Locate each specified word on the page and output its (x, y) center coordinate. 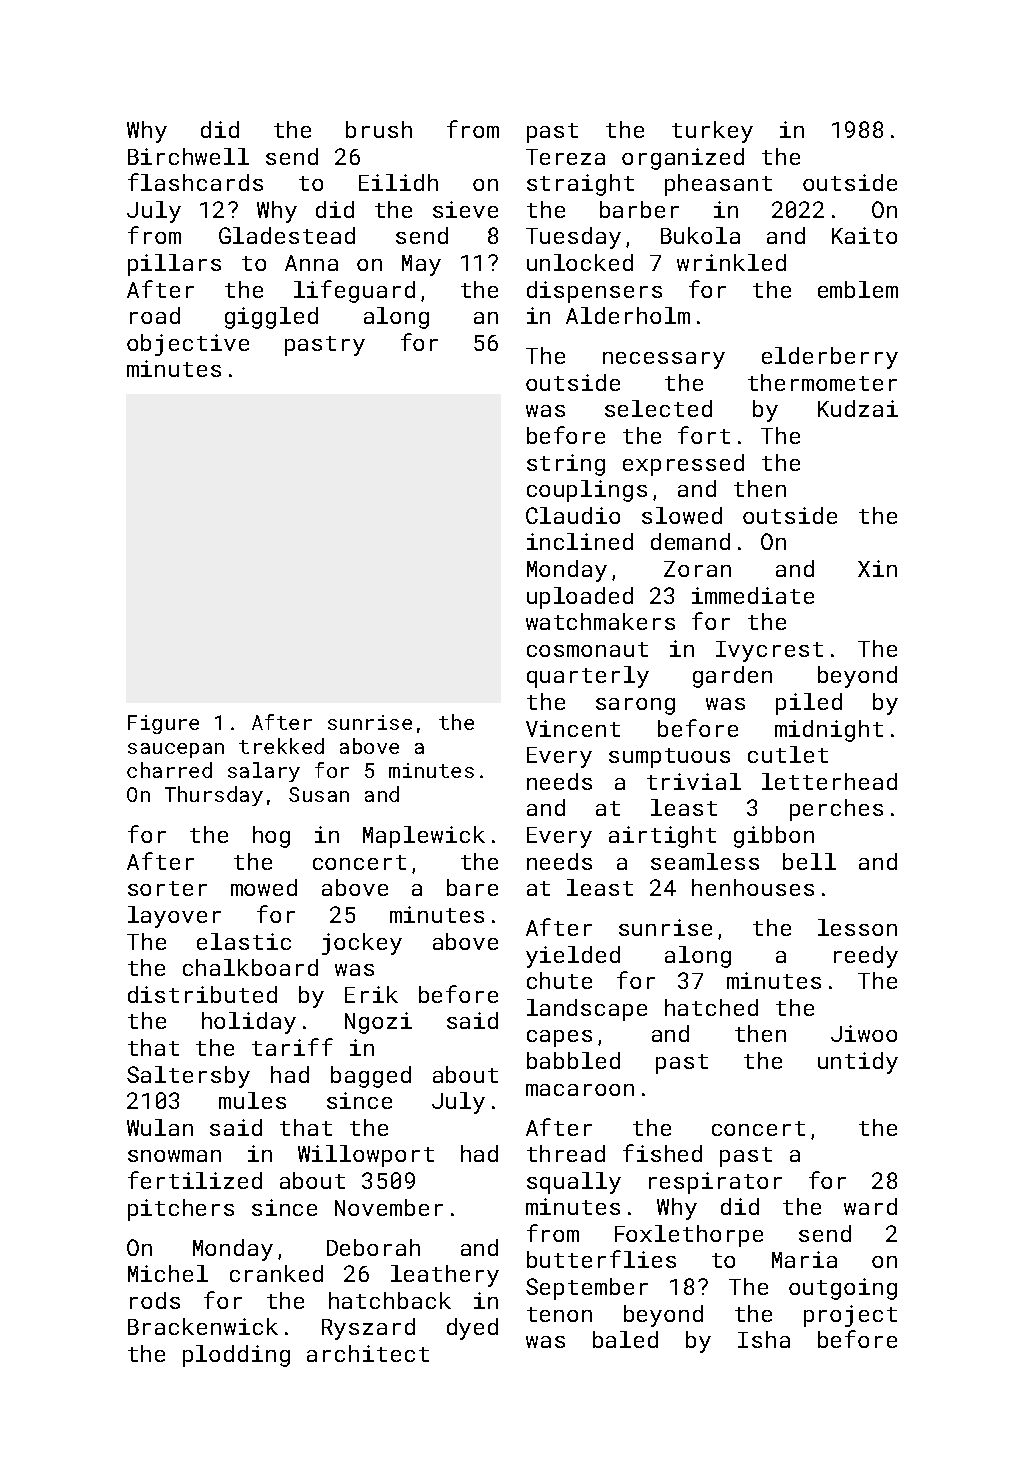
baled (625, 1339)
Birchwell (188, 156)
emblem (858, 289)
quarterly (588, 677)
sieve (465, 209)
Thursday (214, 796)
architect (368, 1353)
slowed (682, 515)
